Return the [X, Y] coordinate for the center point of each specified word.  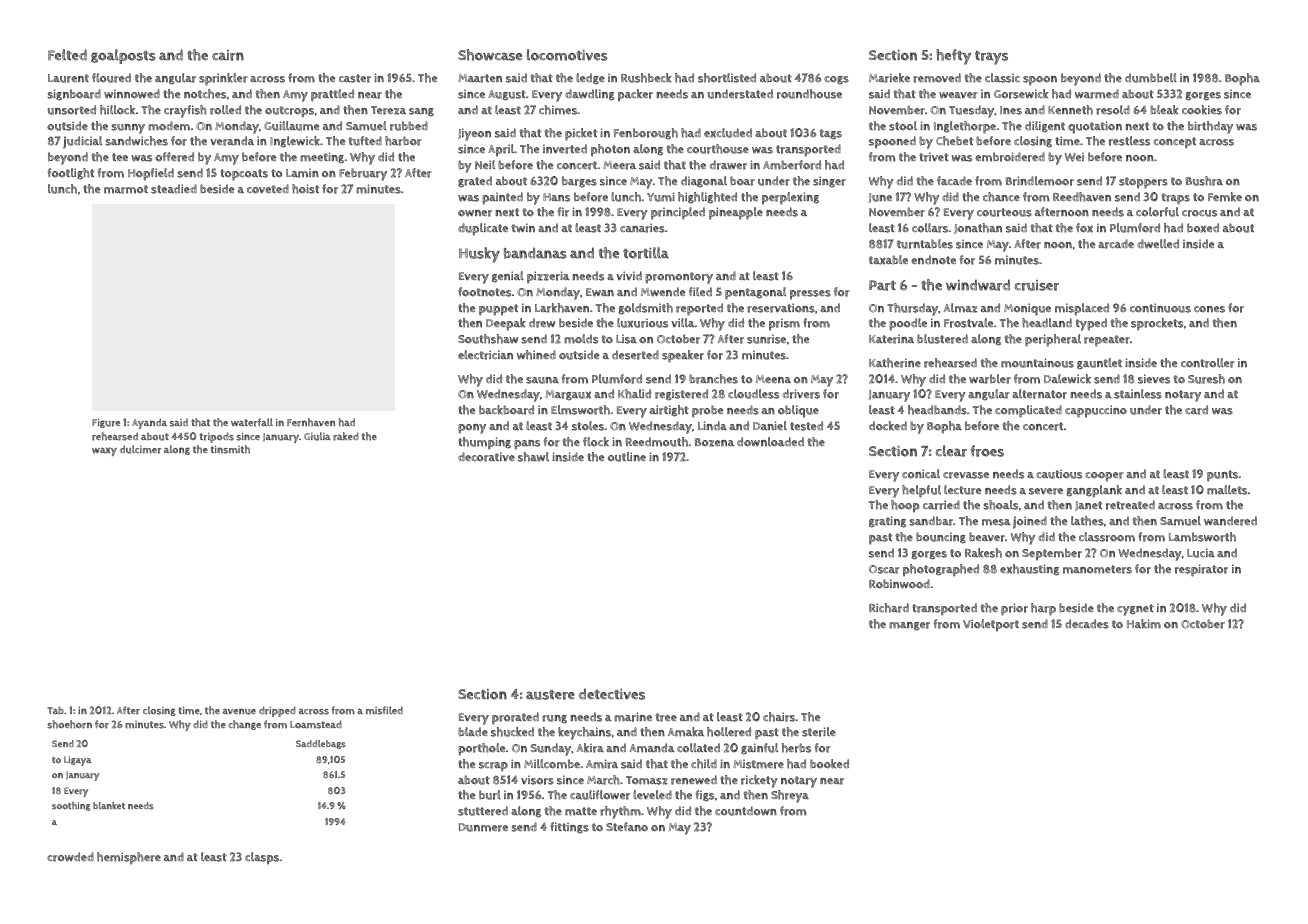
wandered [1230, 521]
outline [627, 457]
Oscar [884, 569]
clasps [262, 858]
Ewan [600, 292]
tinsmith [230, 449]
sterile [819, 732]
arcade [1116, 244]
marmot [126, 189]
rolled [225, 110]
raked [346, 436]
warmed [1097, 94]
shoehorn [69, 724]
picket [581, 134]
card [1196, 410]
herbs [796, 748]
